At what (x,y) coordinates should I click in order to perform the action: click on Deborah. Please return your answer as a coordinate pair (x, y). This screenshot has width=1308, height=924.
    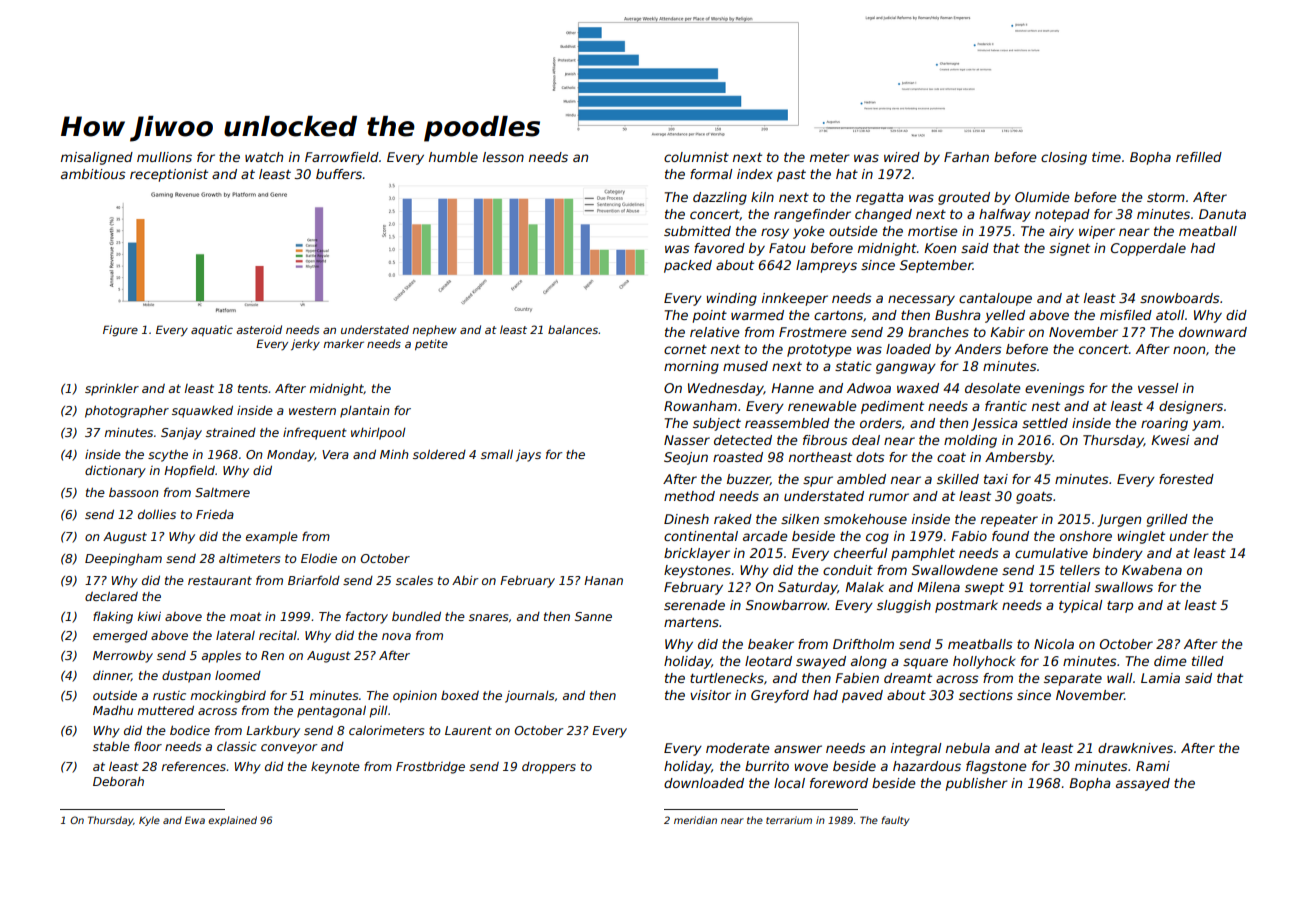
    Looking at the image, I should click on (118, 781).
